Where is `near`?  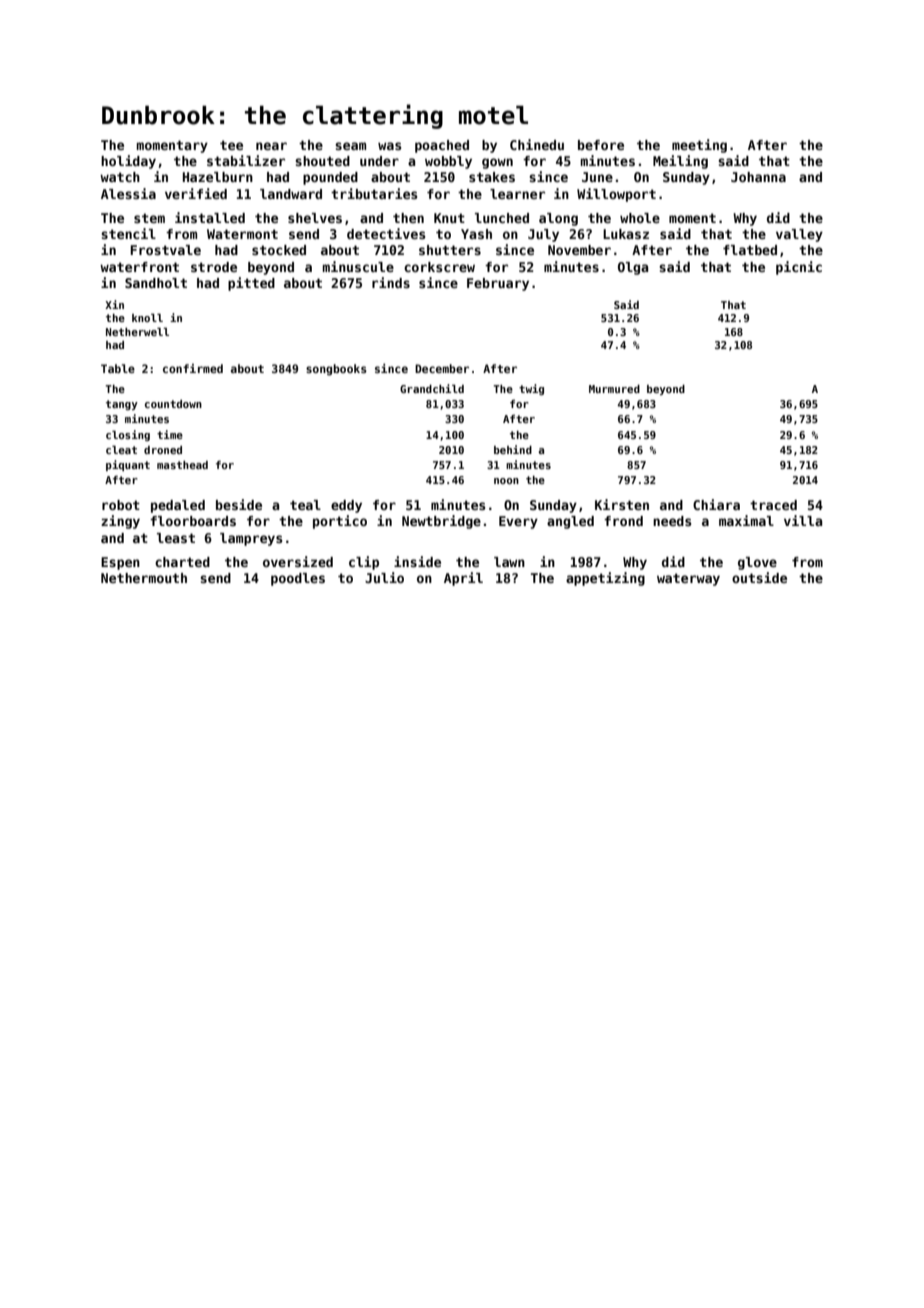 near is located at coordinates (271, 146).
